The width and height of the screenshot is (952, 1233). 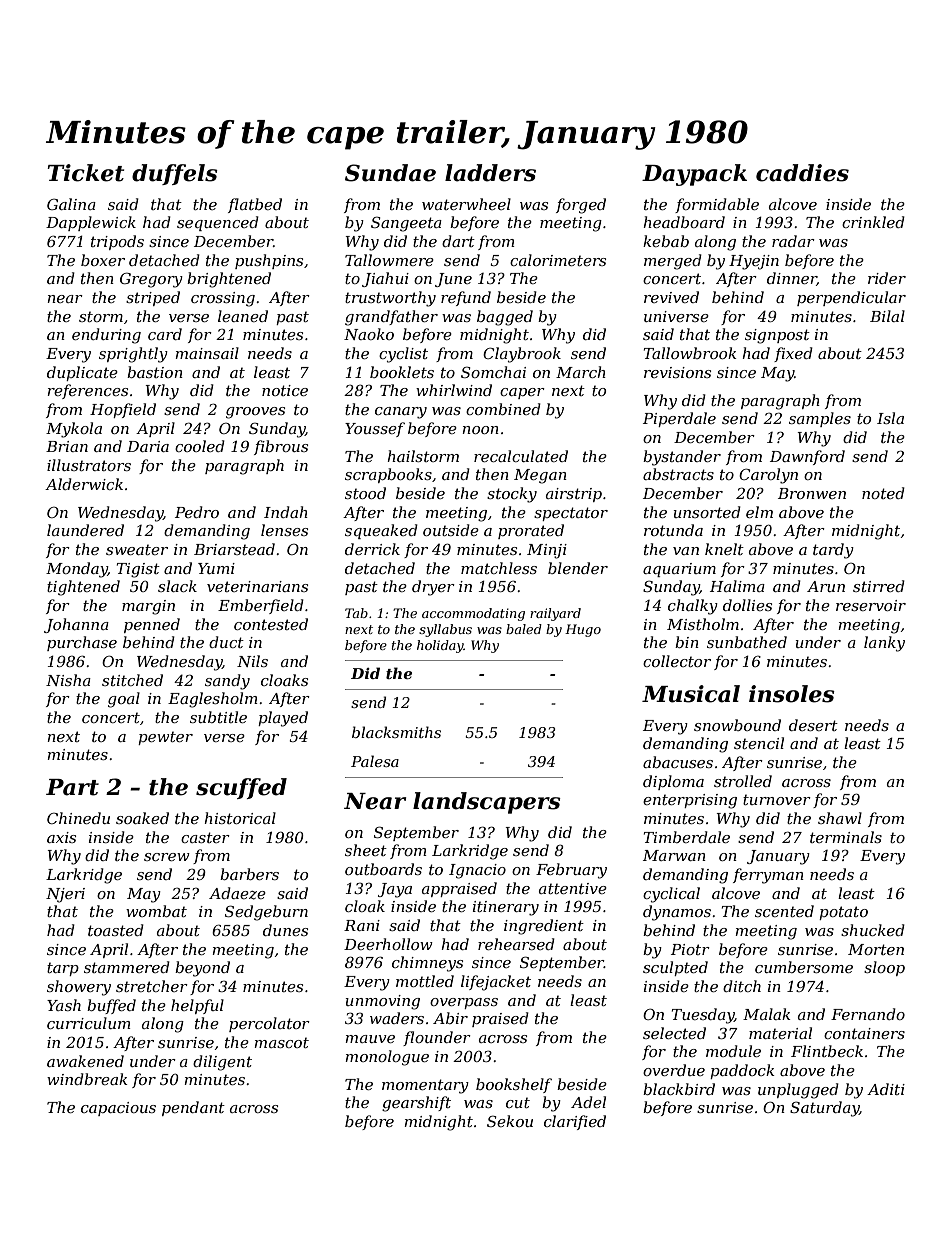 I want to click on Sekou, so click(x=510, y=1121).
